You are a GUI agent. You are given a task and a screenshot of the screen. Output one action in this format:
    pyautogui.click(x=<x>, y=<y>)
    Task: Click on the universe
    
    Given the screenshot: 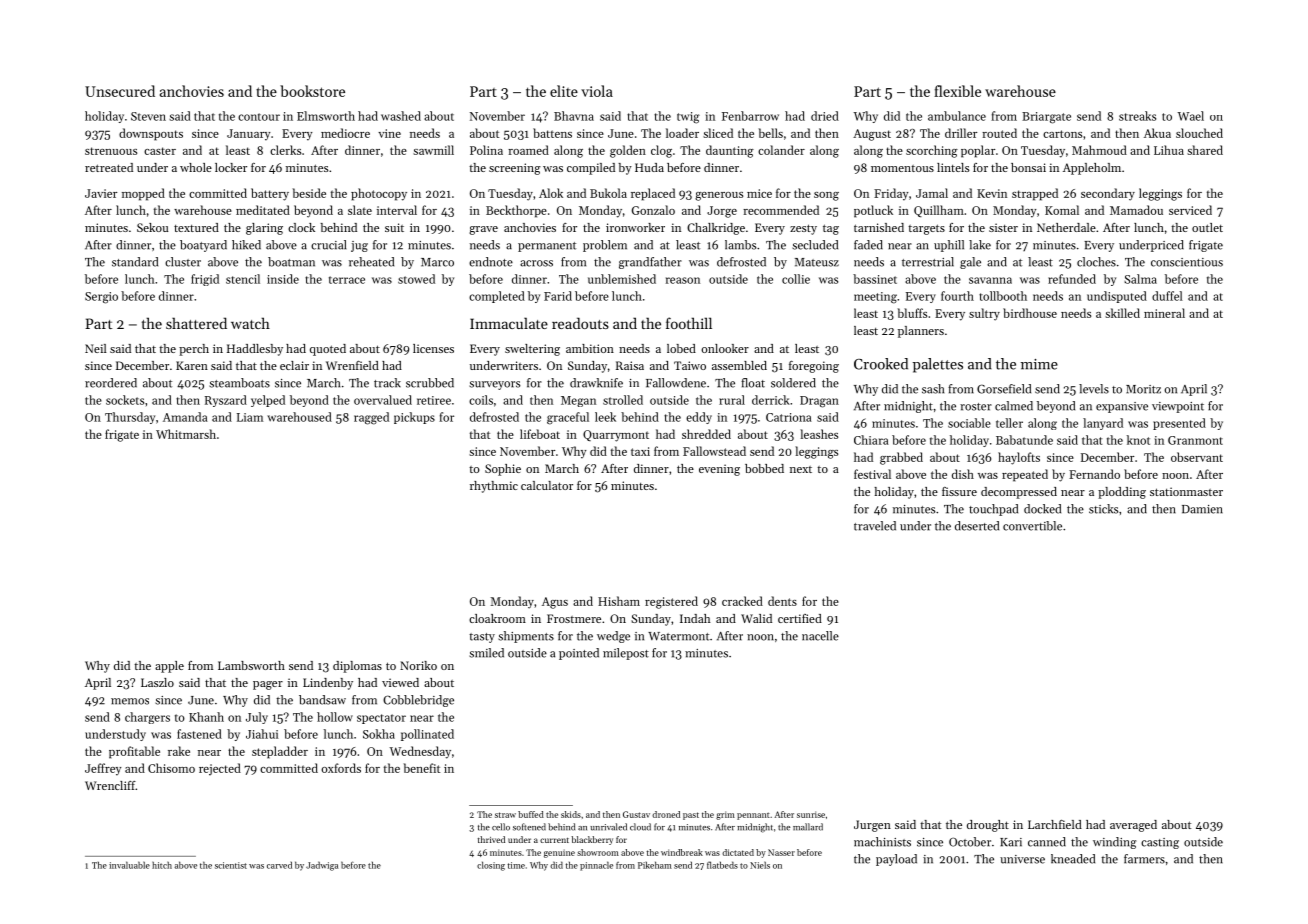 What is the action you would take?
    pyautogui.click(x=1022, y=859)
